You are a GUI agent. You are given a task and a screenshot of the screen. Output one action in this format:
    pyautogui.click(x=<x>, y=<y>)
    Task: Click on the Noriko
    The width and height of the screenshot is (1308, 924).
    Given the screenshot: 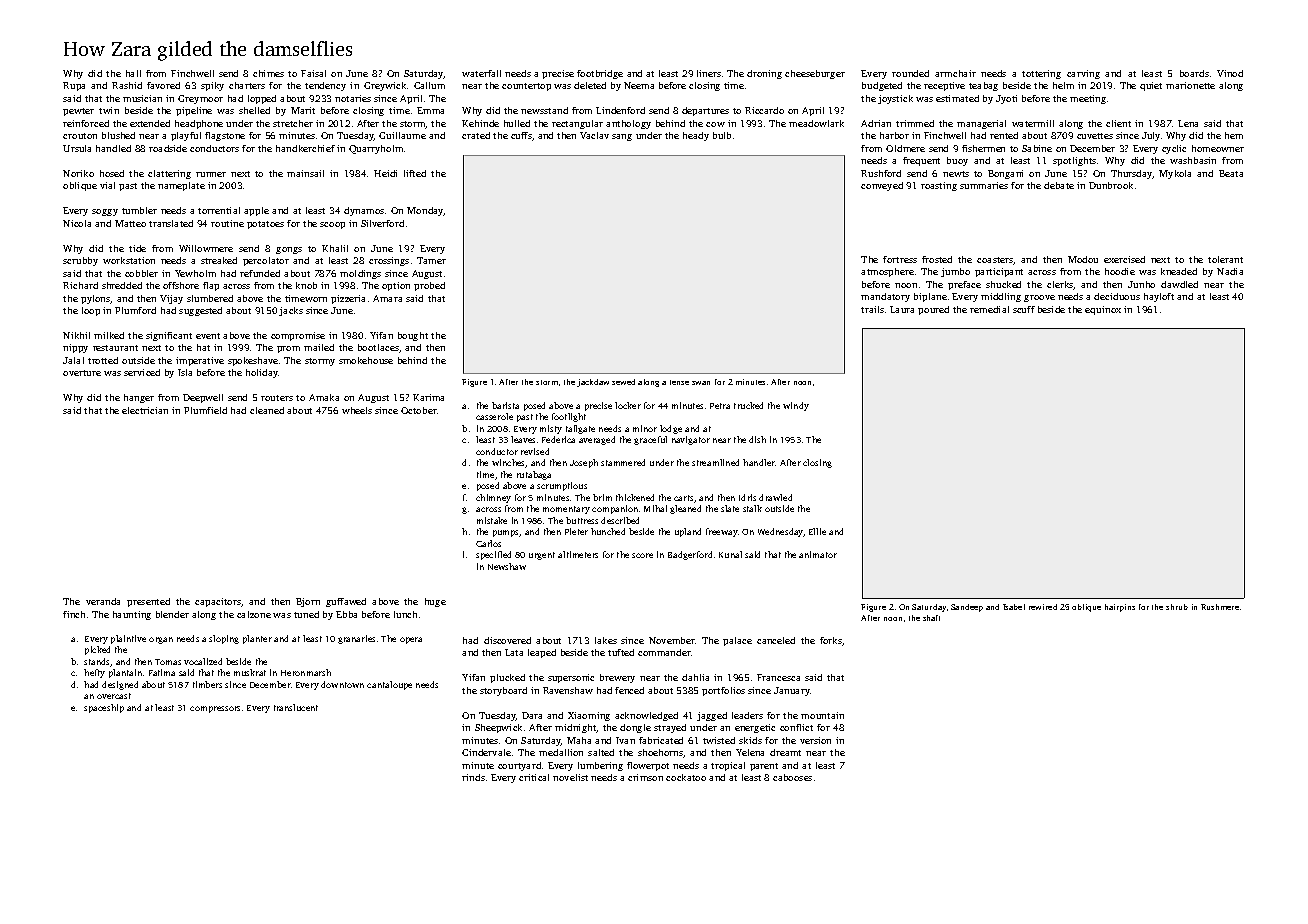 What is the action you would take?
    pyautogui.click(x=78, y=173)
